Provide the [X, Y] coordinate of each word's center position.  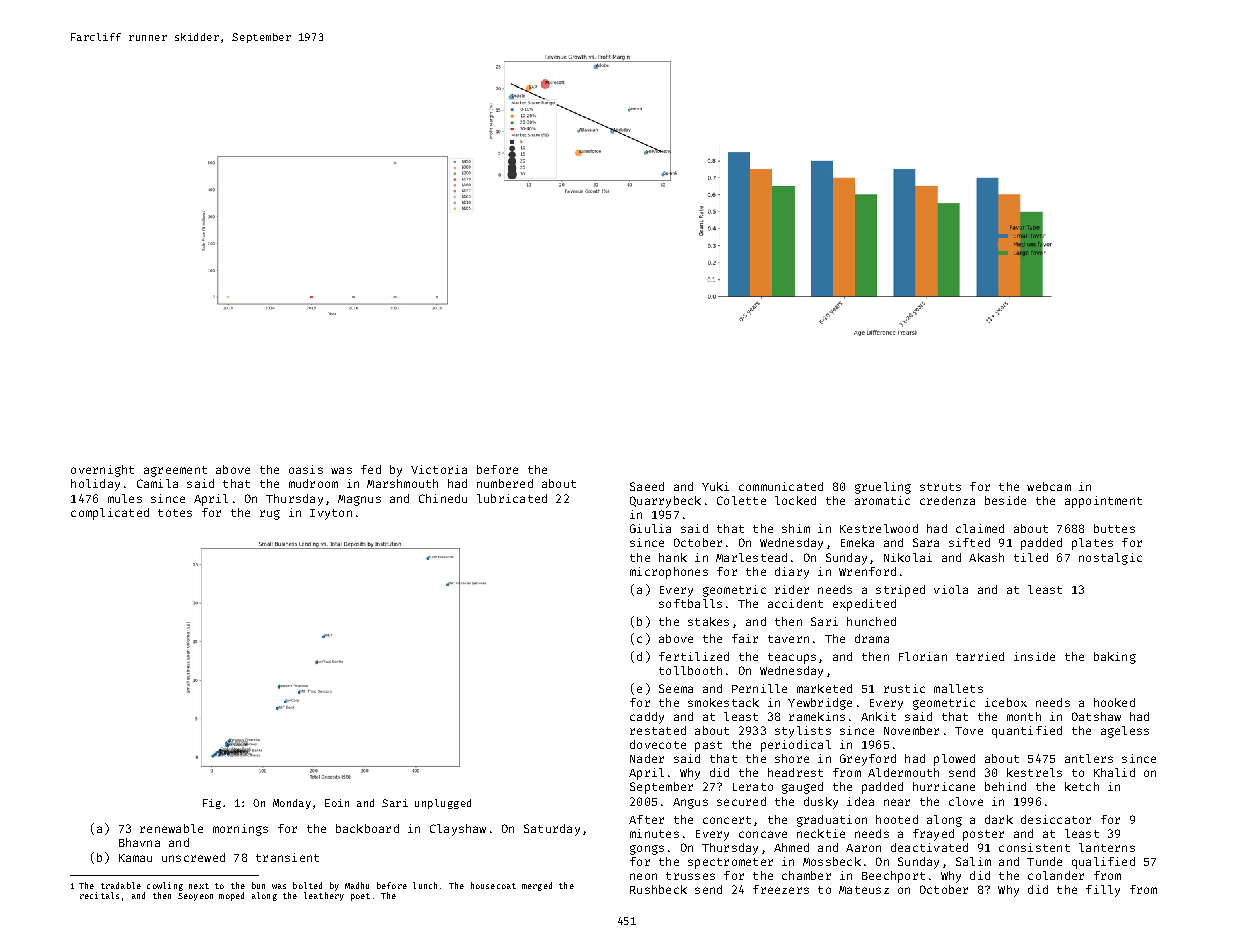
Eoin [337, 803]
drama [872, 638]
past [708, 746]
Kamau [135, 858]
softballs [690, 603]
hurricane [944, 786]
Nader [647, 758]
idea [860, 801]
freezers [781, 889]
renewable [171, 828]
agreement [175, 471]
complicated [110, 514]
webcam [1049, 486]
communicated [781, 486]
